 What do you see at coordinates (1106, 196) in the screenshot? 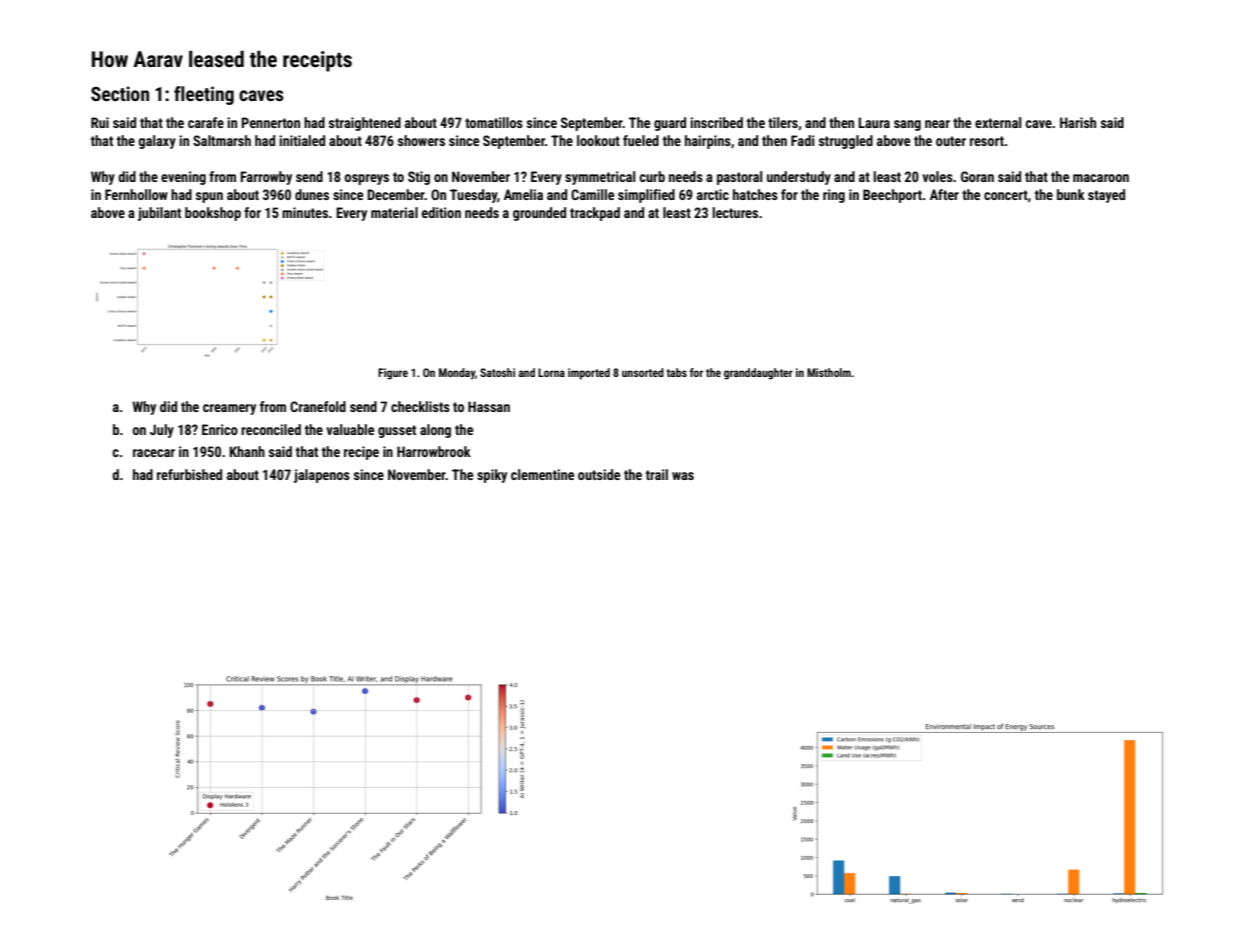
I see `stayed` at bounding box center [1106, 196].
